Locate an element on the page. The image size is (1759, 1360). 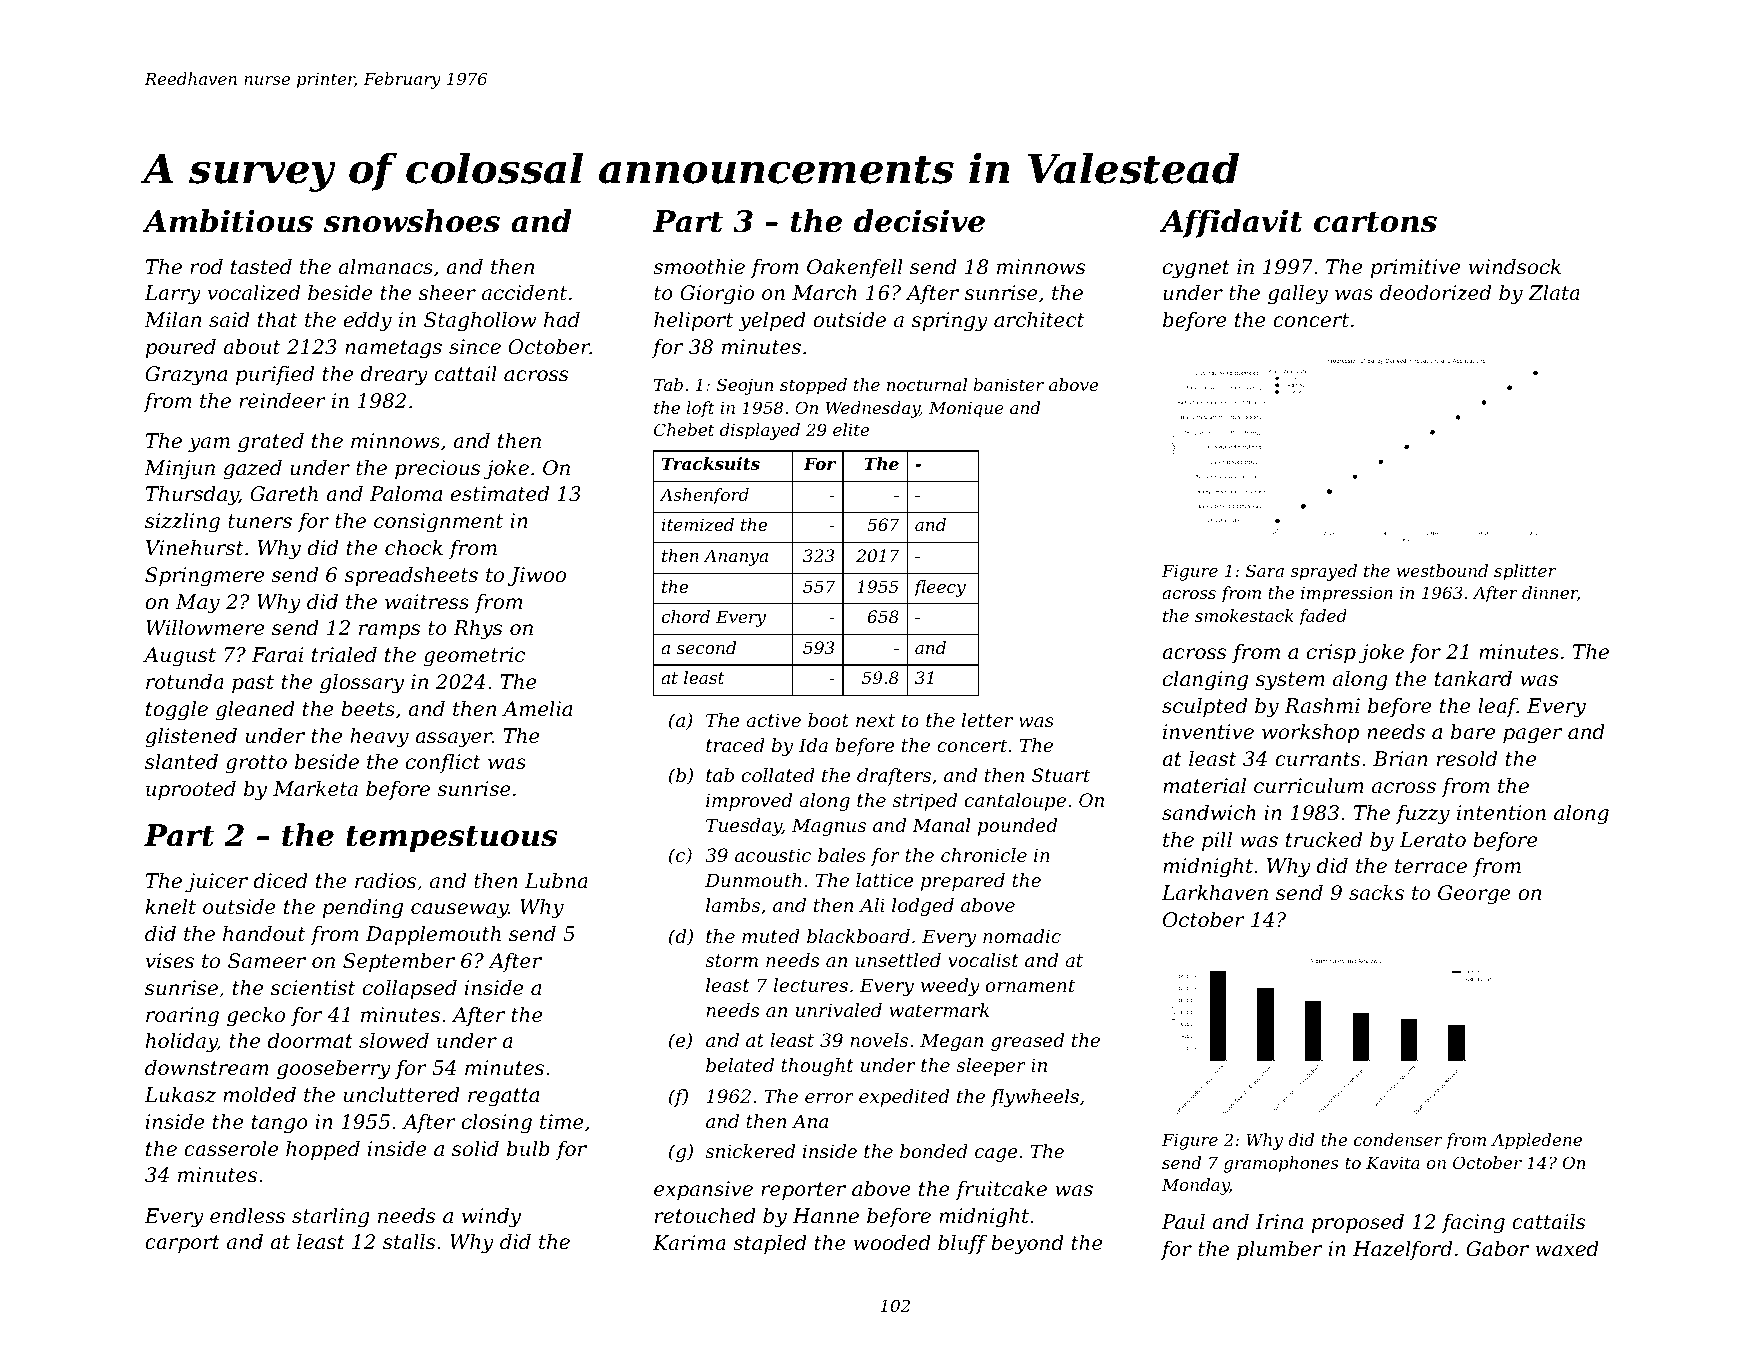
sprayed is located at coordinates (1323, 572).
